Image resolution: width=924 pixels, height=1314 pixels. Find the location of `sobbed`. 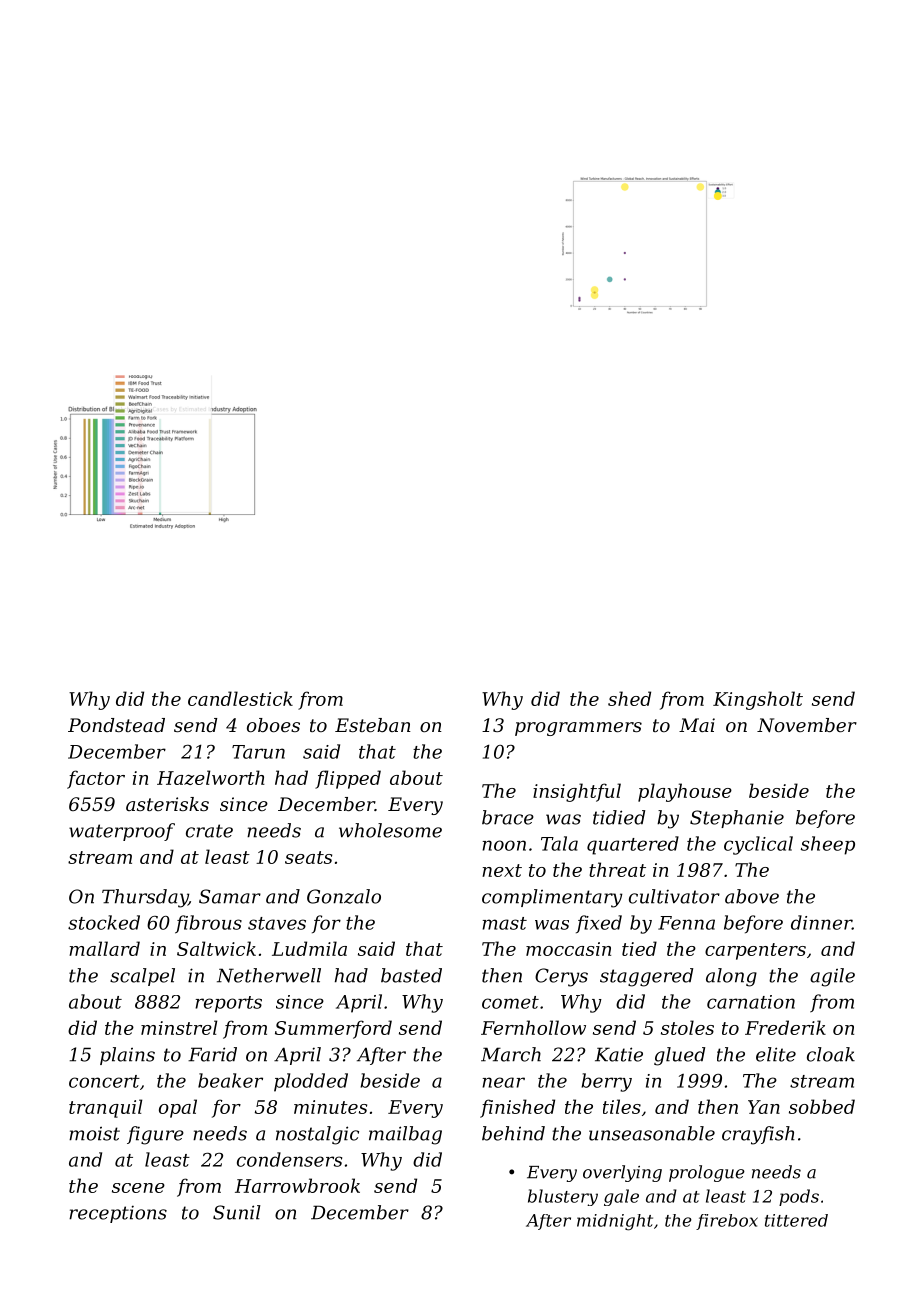

sobbed is located at coordinates (822, 1106).
